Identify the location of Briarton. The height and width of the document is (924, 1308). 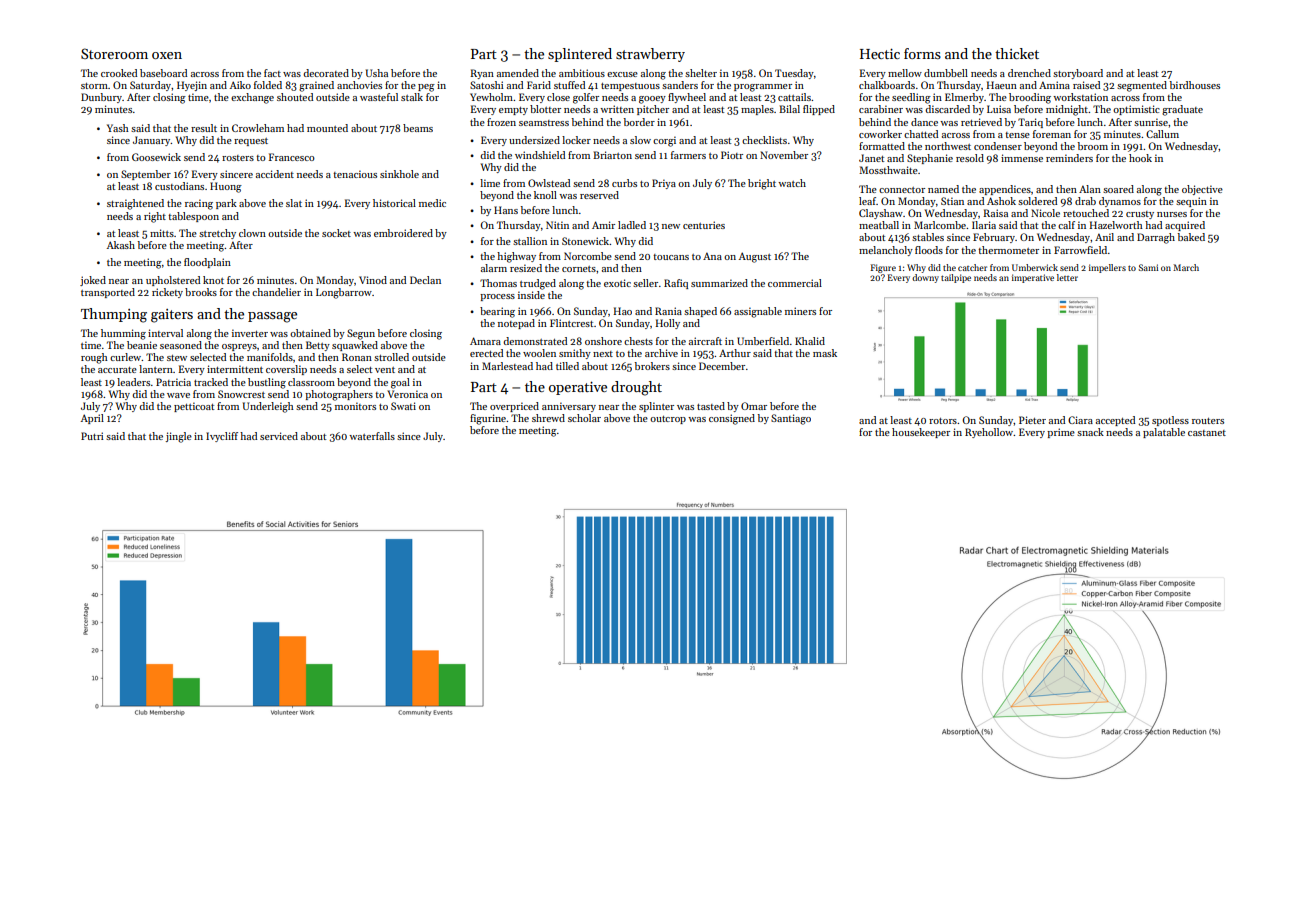
(612, 155).
